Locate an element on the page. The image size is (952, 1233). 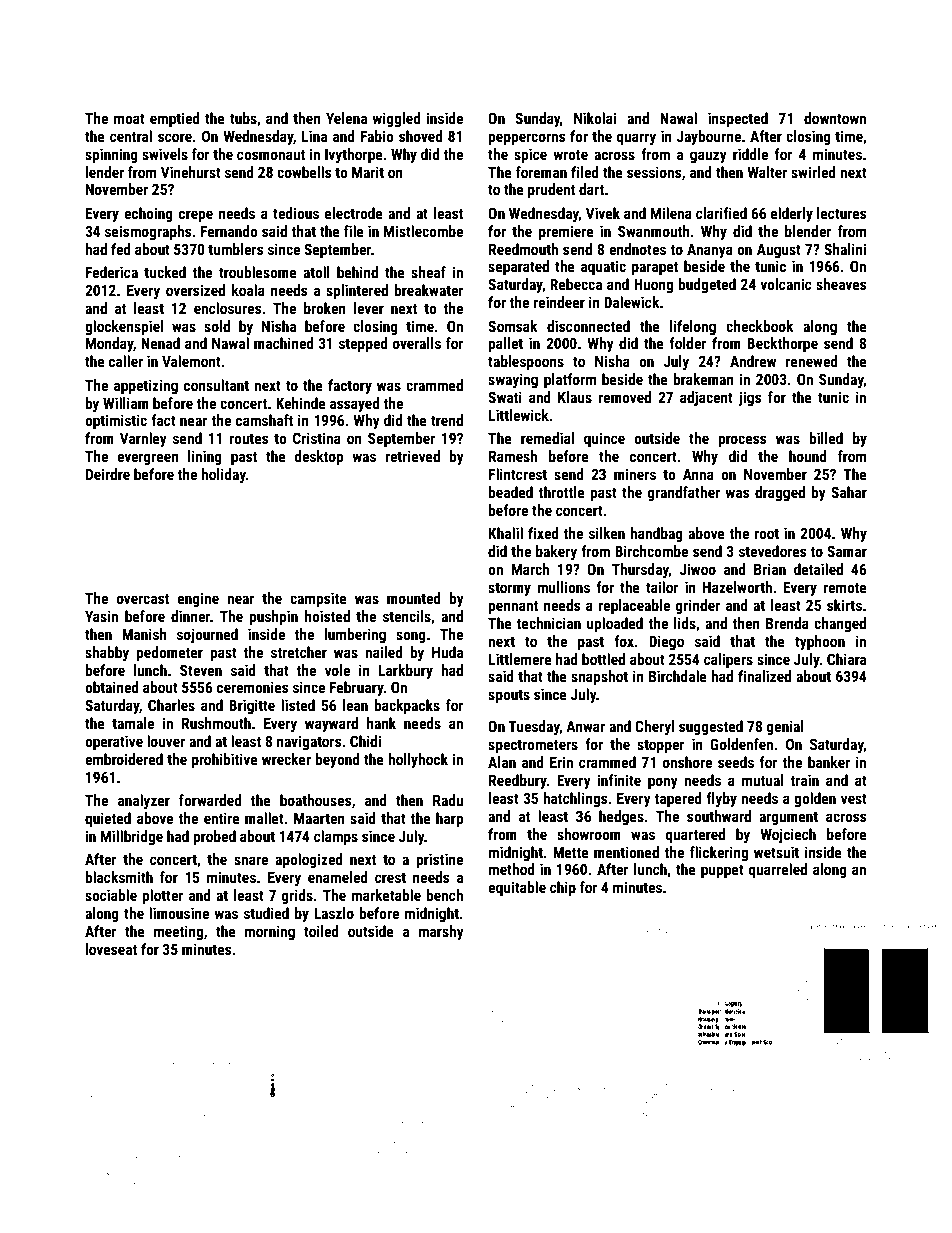
bottled is located at coordinates (603, 659).
